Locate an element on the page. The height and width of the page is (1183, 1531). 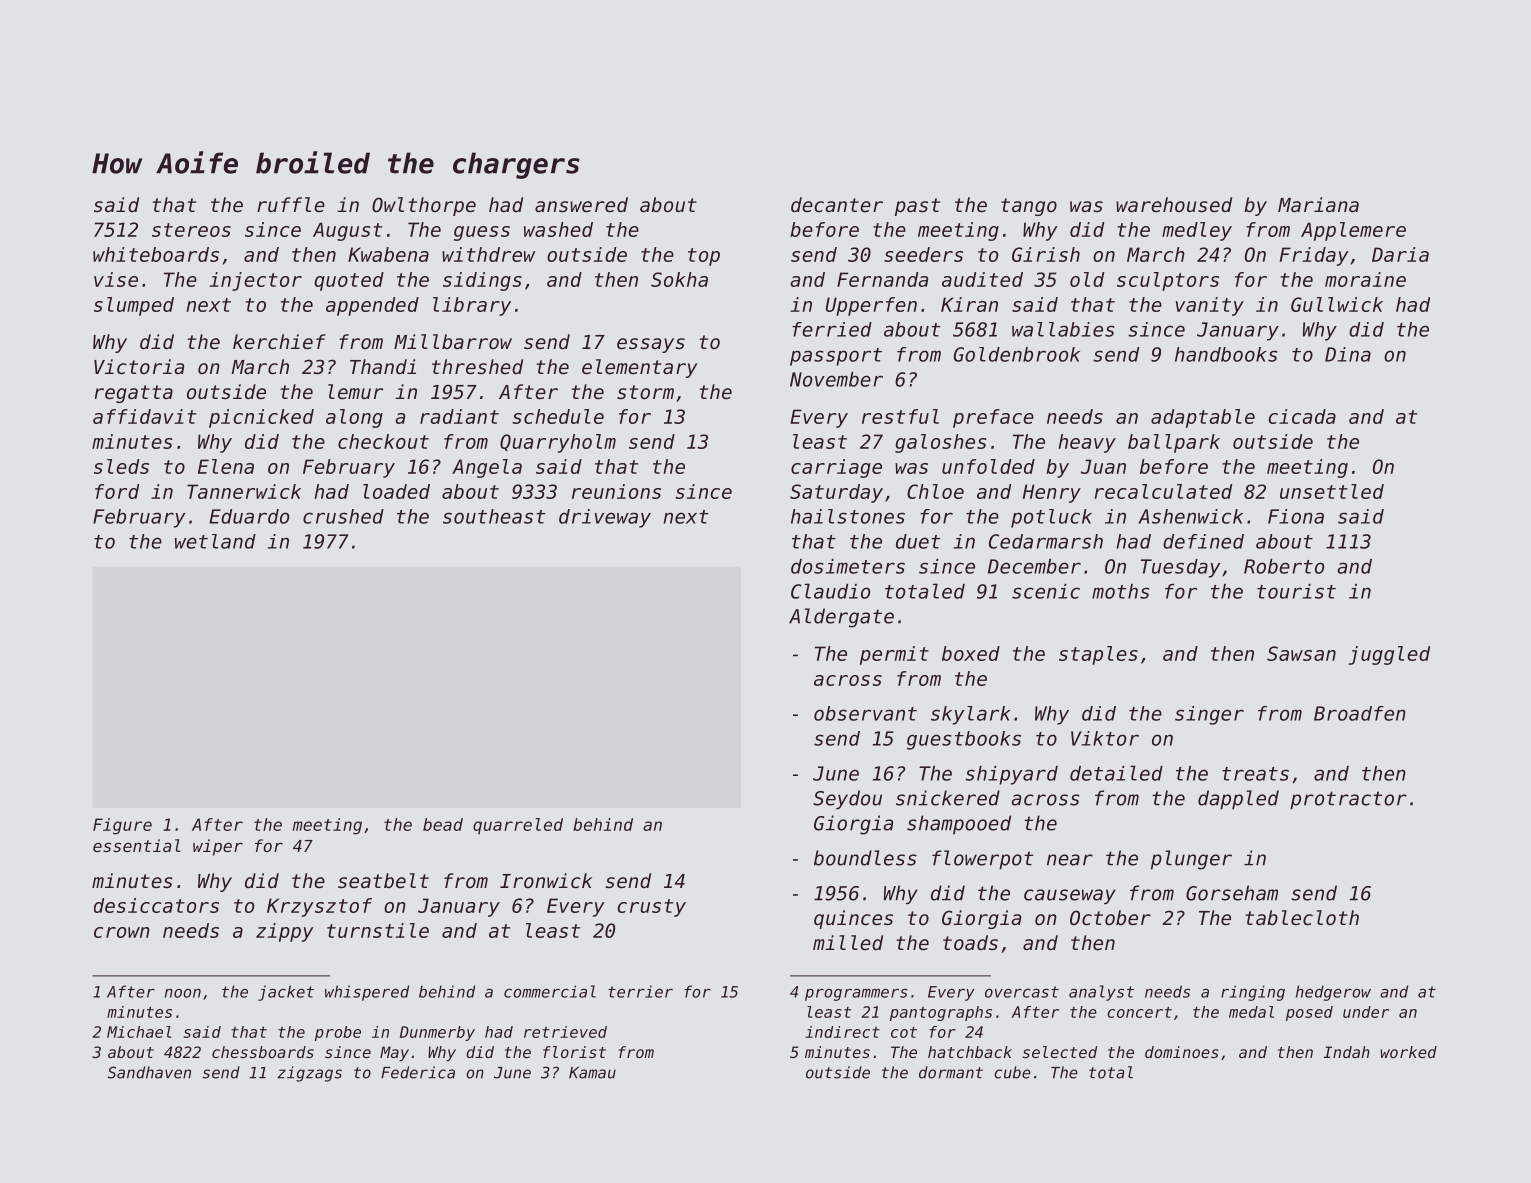
heavy is located at coordinates (1087, 443).
